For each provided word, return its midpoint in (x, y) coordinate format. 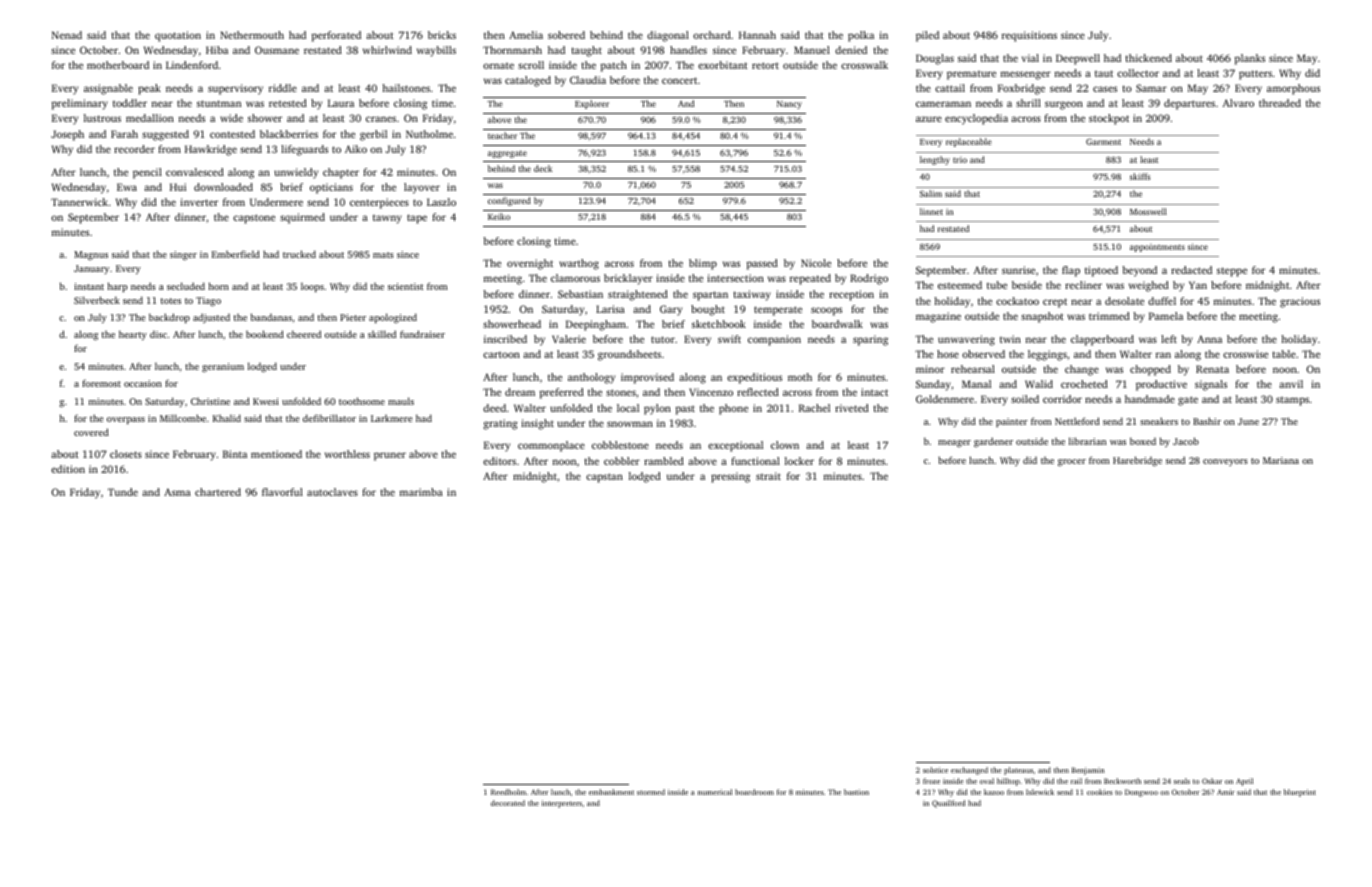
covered (91, 432)
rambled (664, 461)
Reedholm (508, 792)
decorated (508, 803)
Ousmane (277, 50)
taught (587, 51)
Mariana (1281, 460)
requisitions (1029, 36)
